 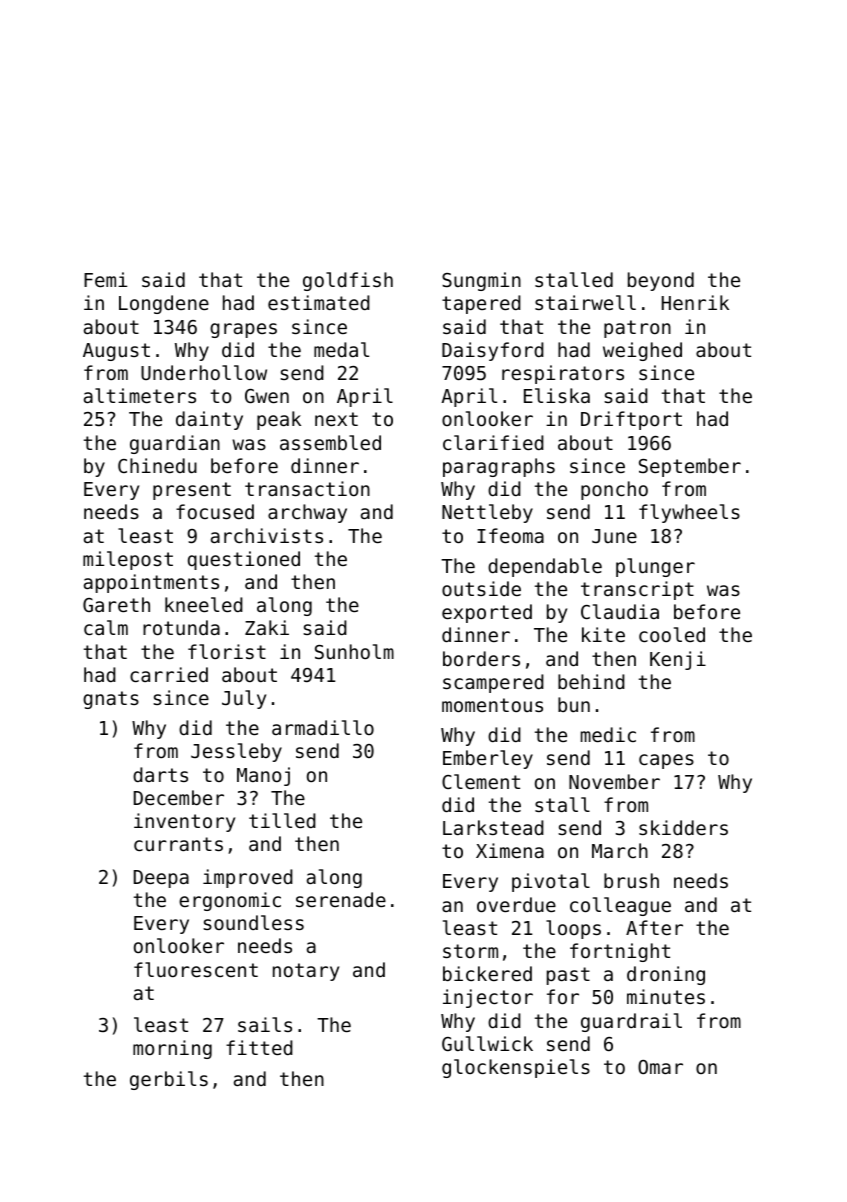 I want to click on gerbils, so click(x=169, y=1080).
